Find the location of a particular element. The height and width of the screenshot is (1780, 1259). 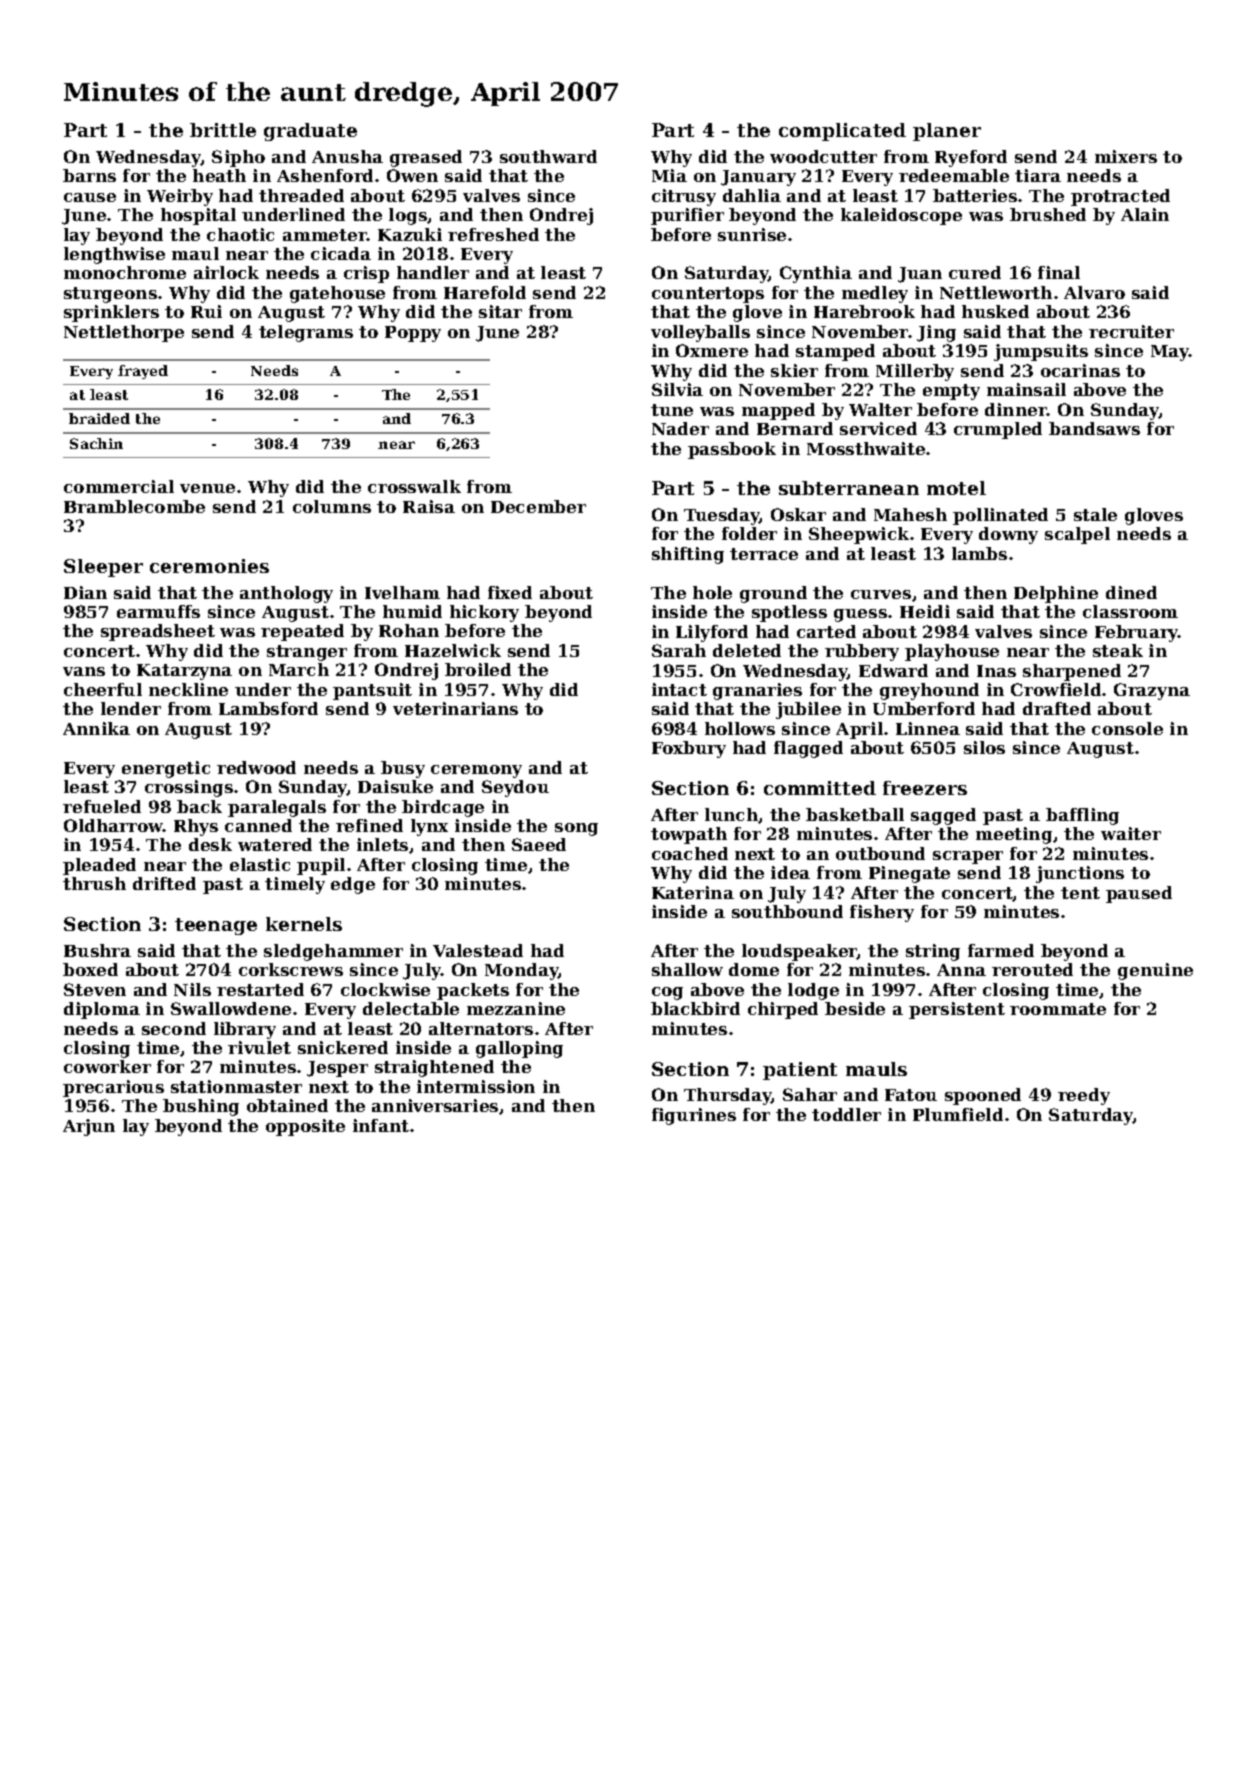

greased is located at coordinates (426, 158).
